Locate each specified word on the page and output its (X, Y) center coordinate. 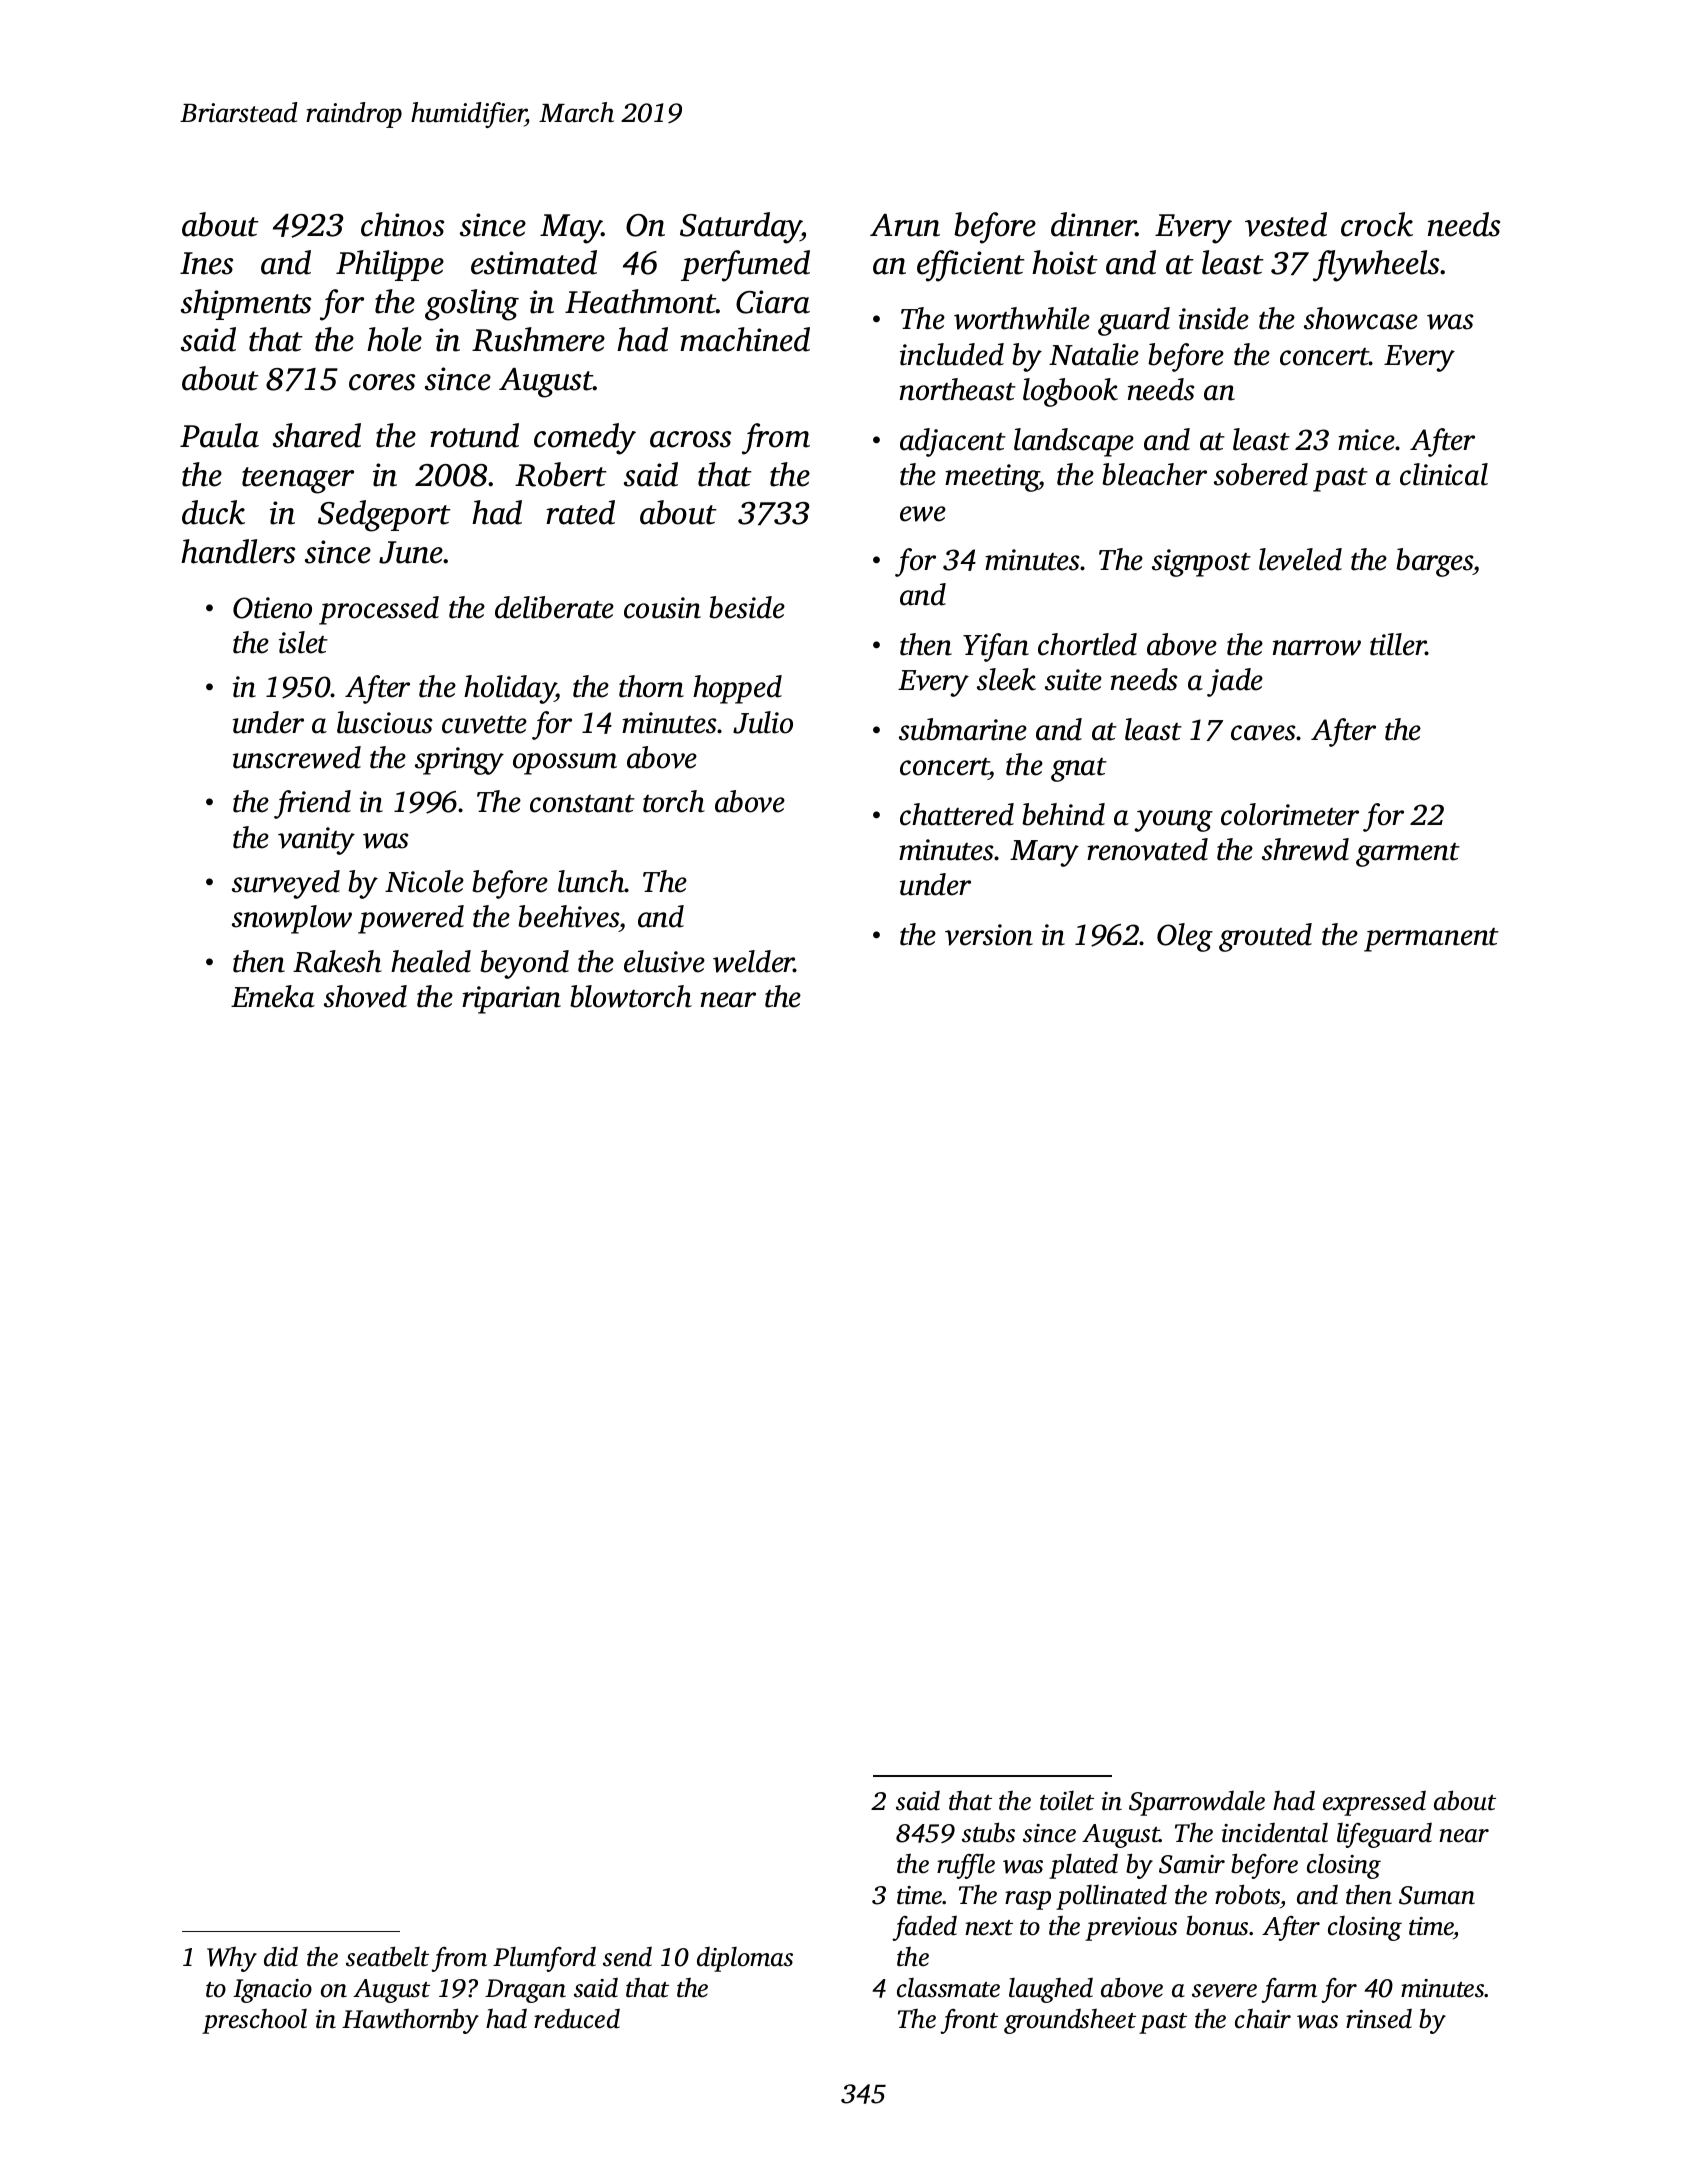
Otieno (272, 608)
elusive (664, 961)
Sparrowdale (1197, 1803)
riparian (511, 1000)
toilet (1067, 1801)
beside (747, 607)
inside (1214, 318)
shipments (246, 304)
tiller (1398, 644)
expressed (1374, 1803)
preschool (254, 2021)
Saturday (741, 228)
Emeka (273, 996)
